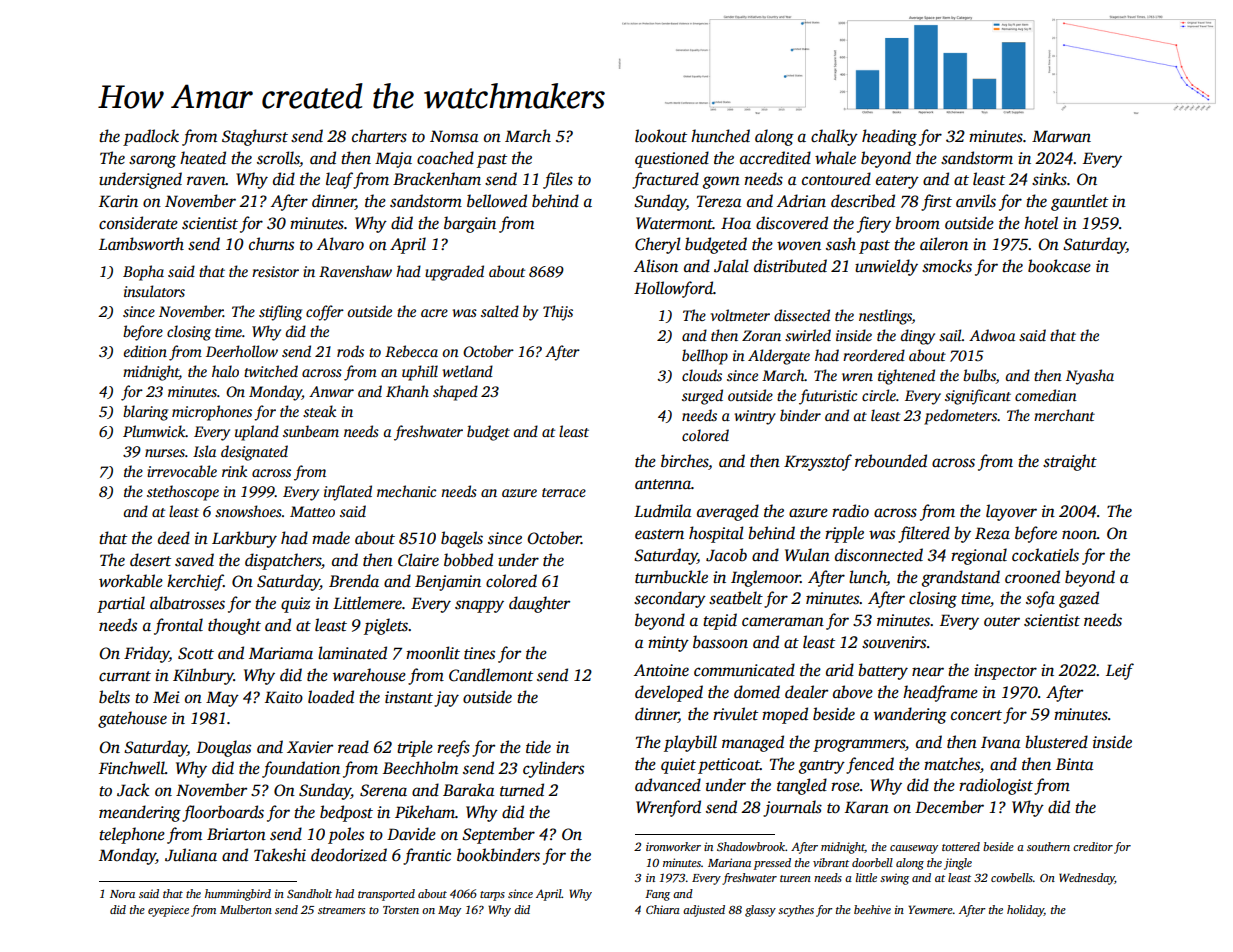  What do you see at coordinates (145, 351) in the image?
I see `edition` at bounding box center [145, 351].
